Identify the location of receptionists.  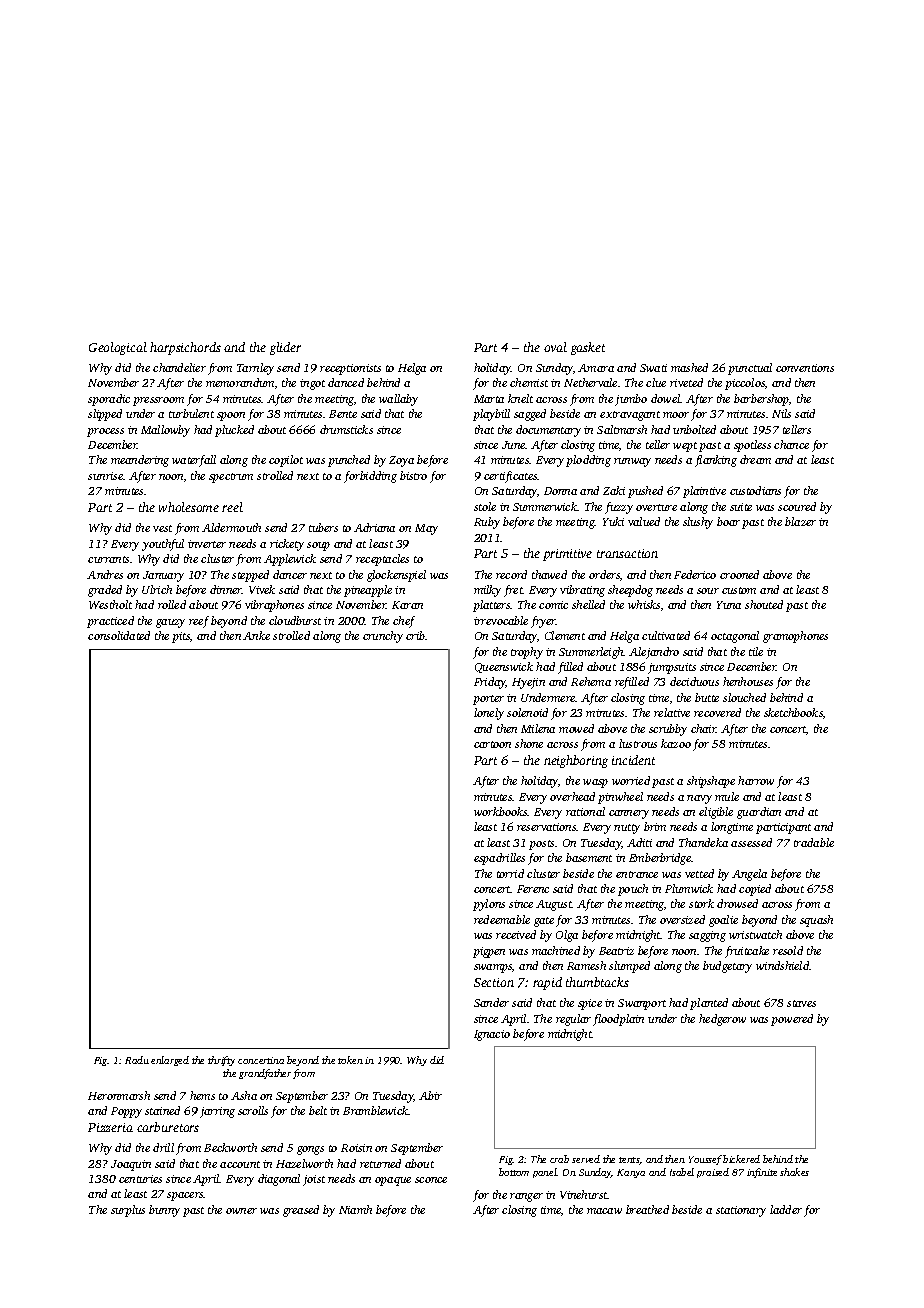
(350, 369).
